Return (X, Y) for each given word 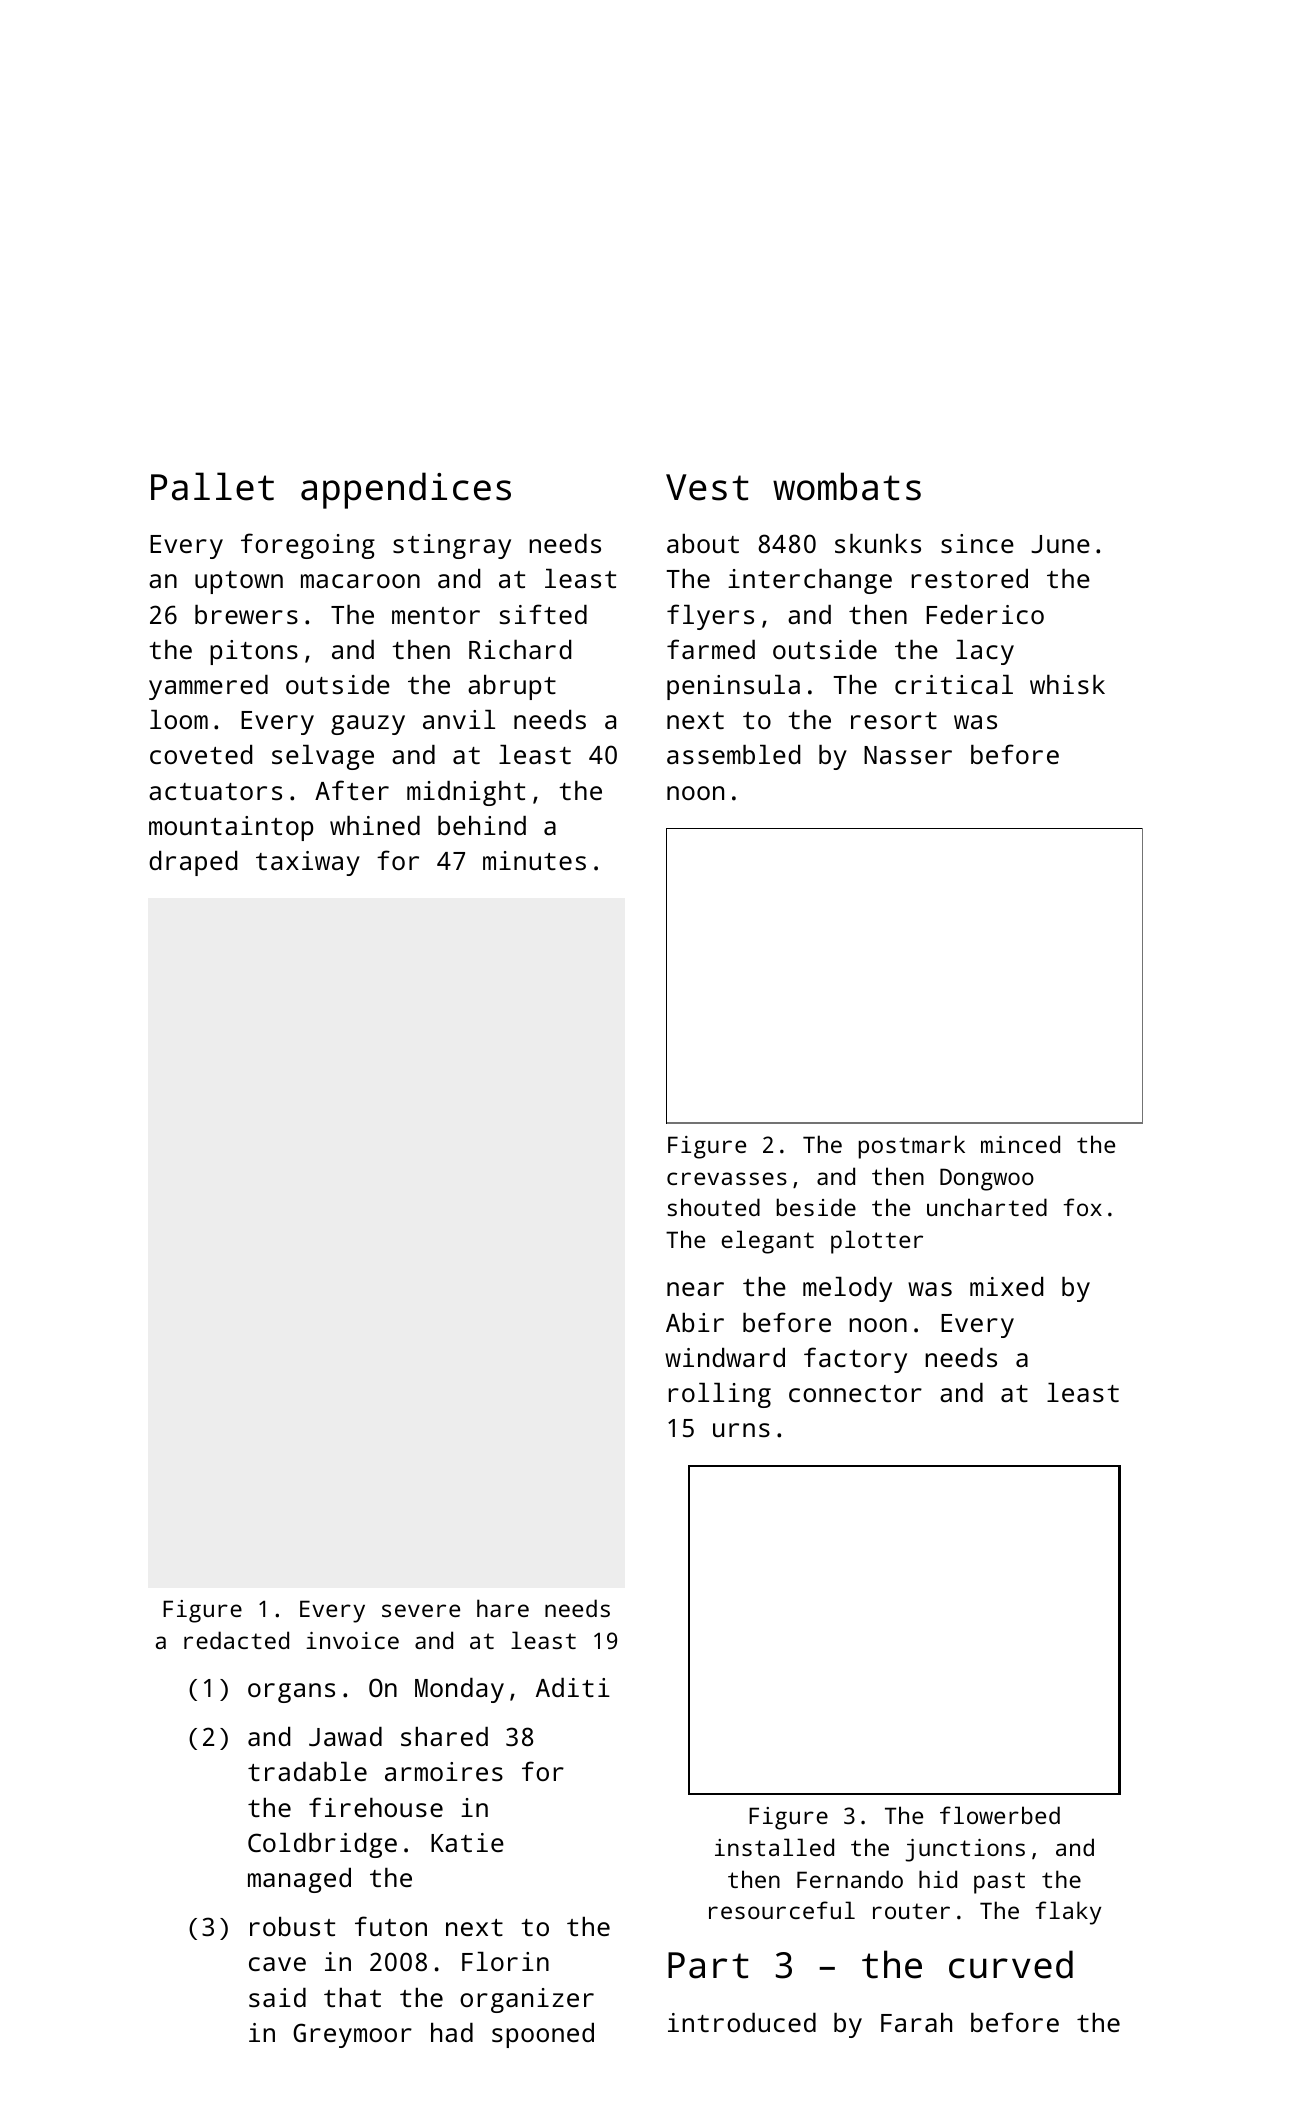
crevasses (727, 1178)
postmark (912, 1147)
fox (1083, 1207)
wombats (847, 486)
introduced (742, 2022)
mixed (1006, 1286)
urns (741, 1430)
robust (292, 1926)
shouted (714, 1207)
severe (421, 1610)
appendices (406, 490)
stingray (452, 546)
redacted (236, 1640)
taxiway (308, 863)
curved (1011, 1964)
